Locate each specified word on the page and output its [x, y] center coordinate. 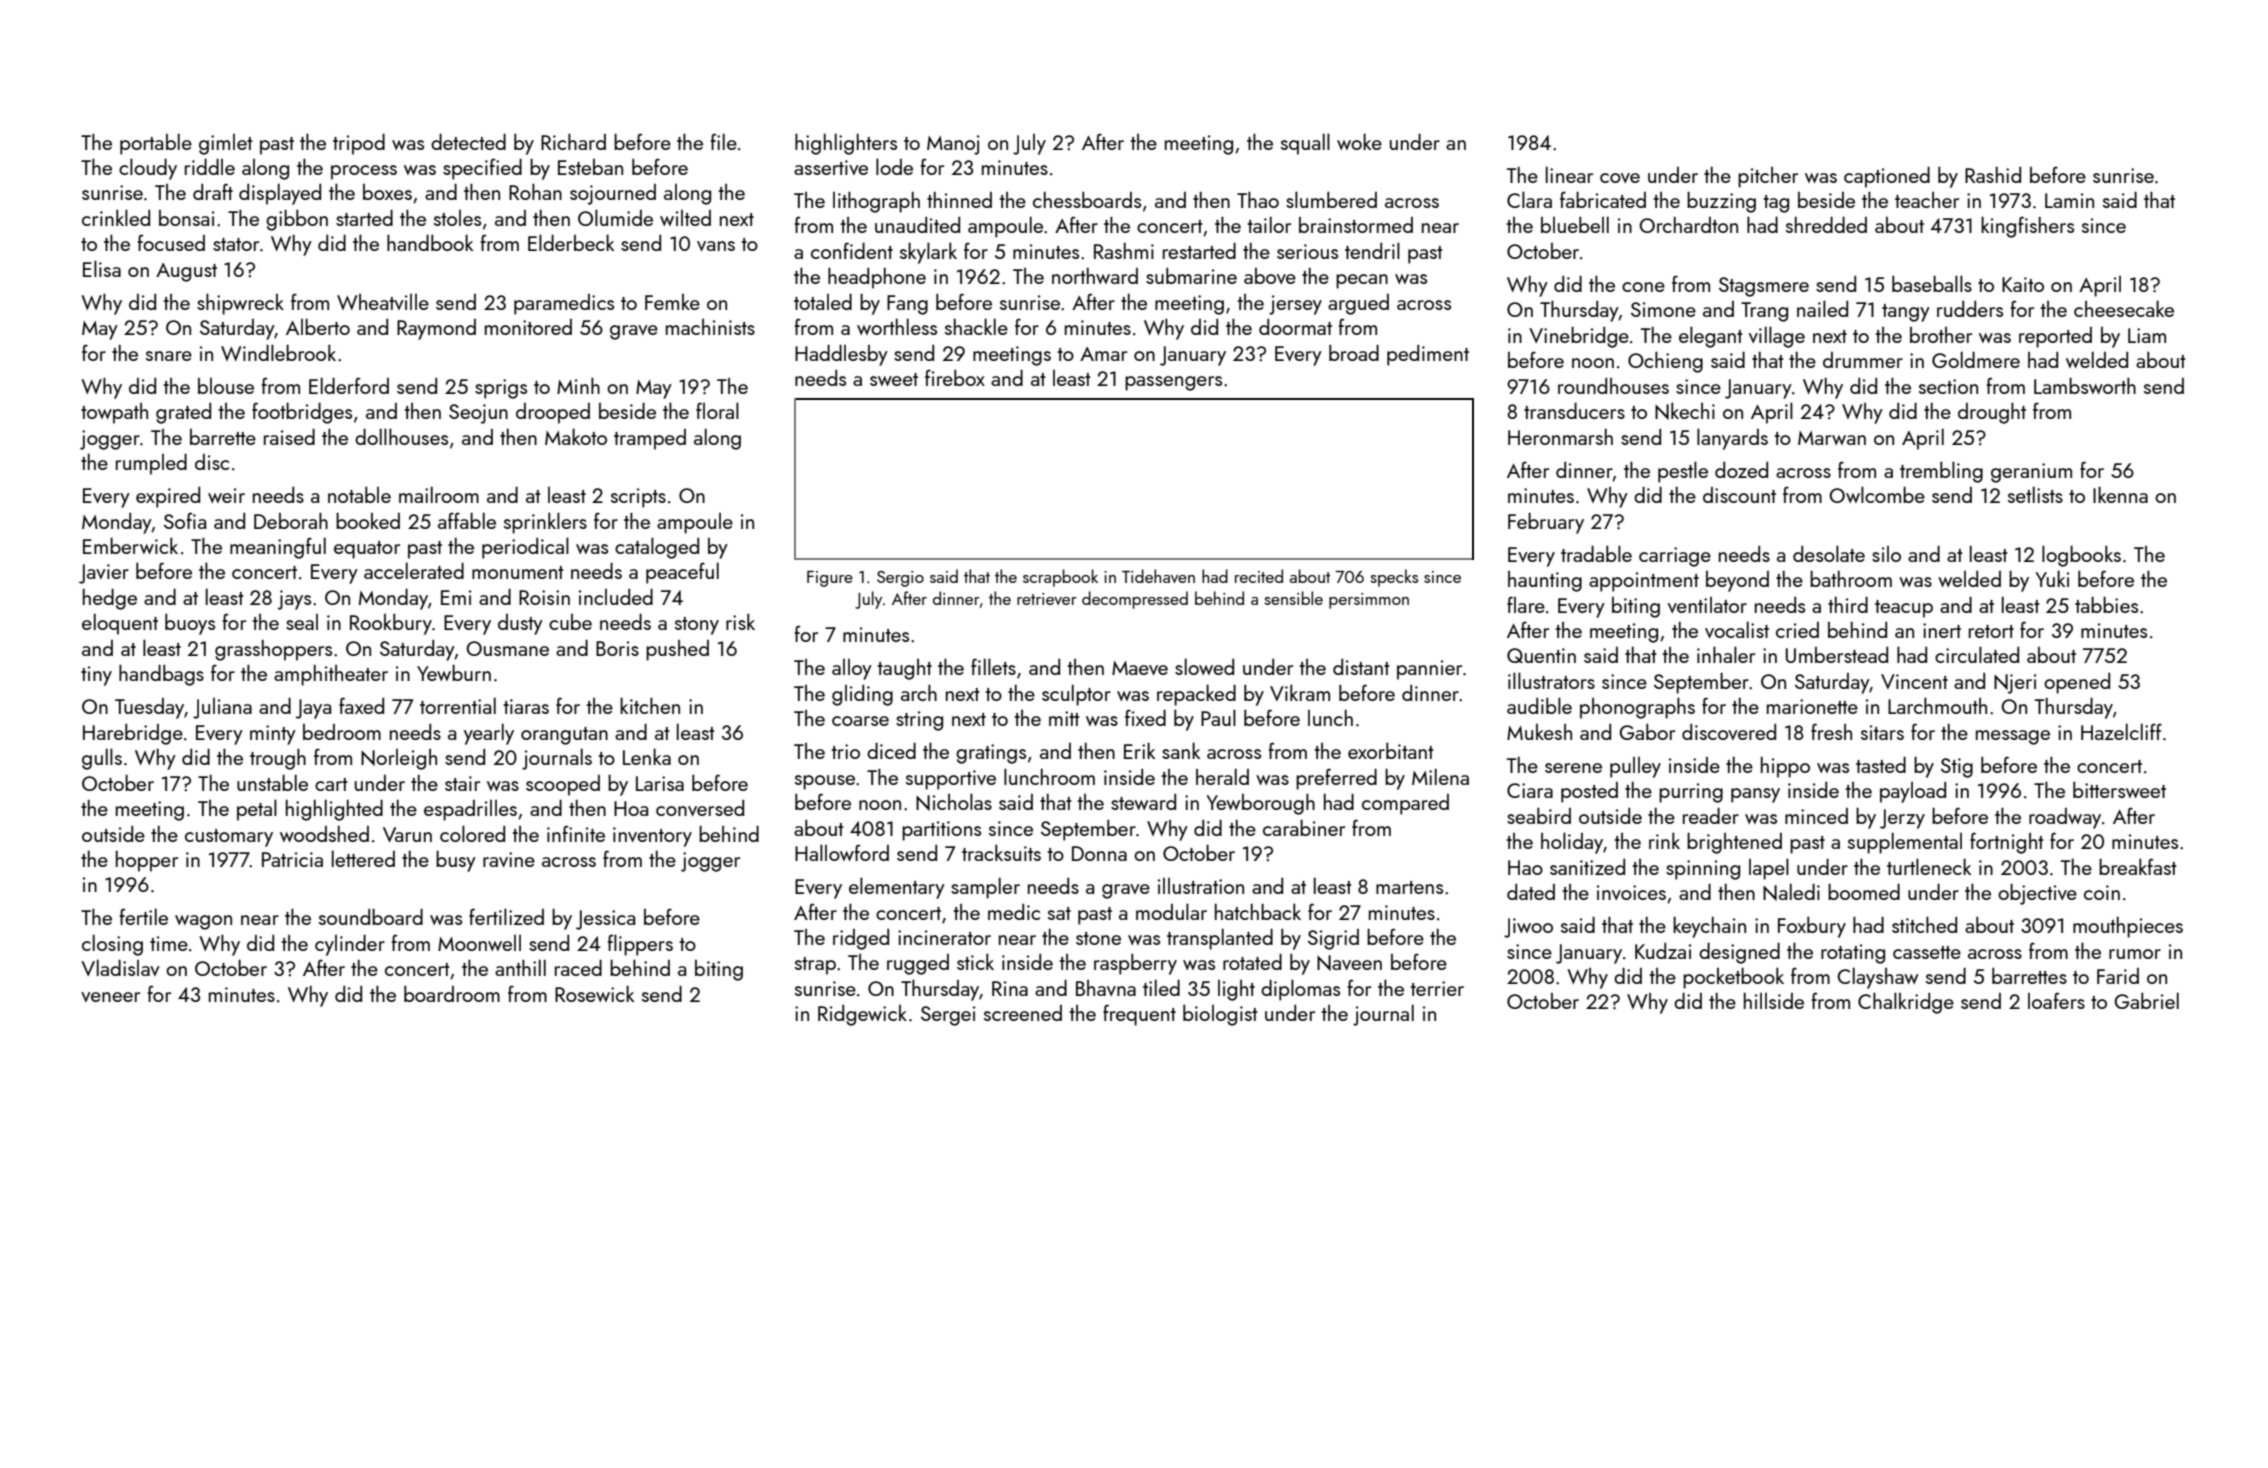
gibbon [297, 220]
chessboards [1087, 200]
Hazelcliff [2121, 731]
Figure [830, 579]
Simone [1663, 309]
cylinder [350, 945]
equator [367, 550]
